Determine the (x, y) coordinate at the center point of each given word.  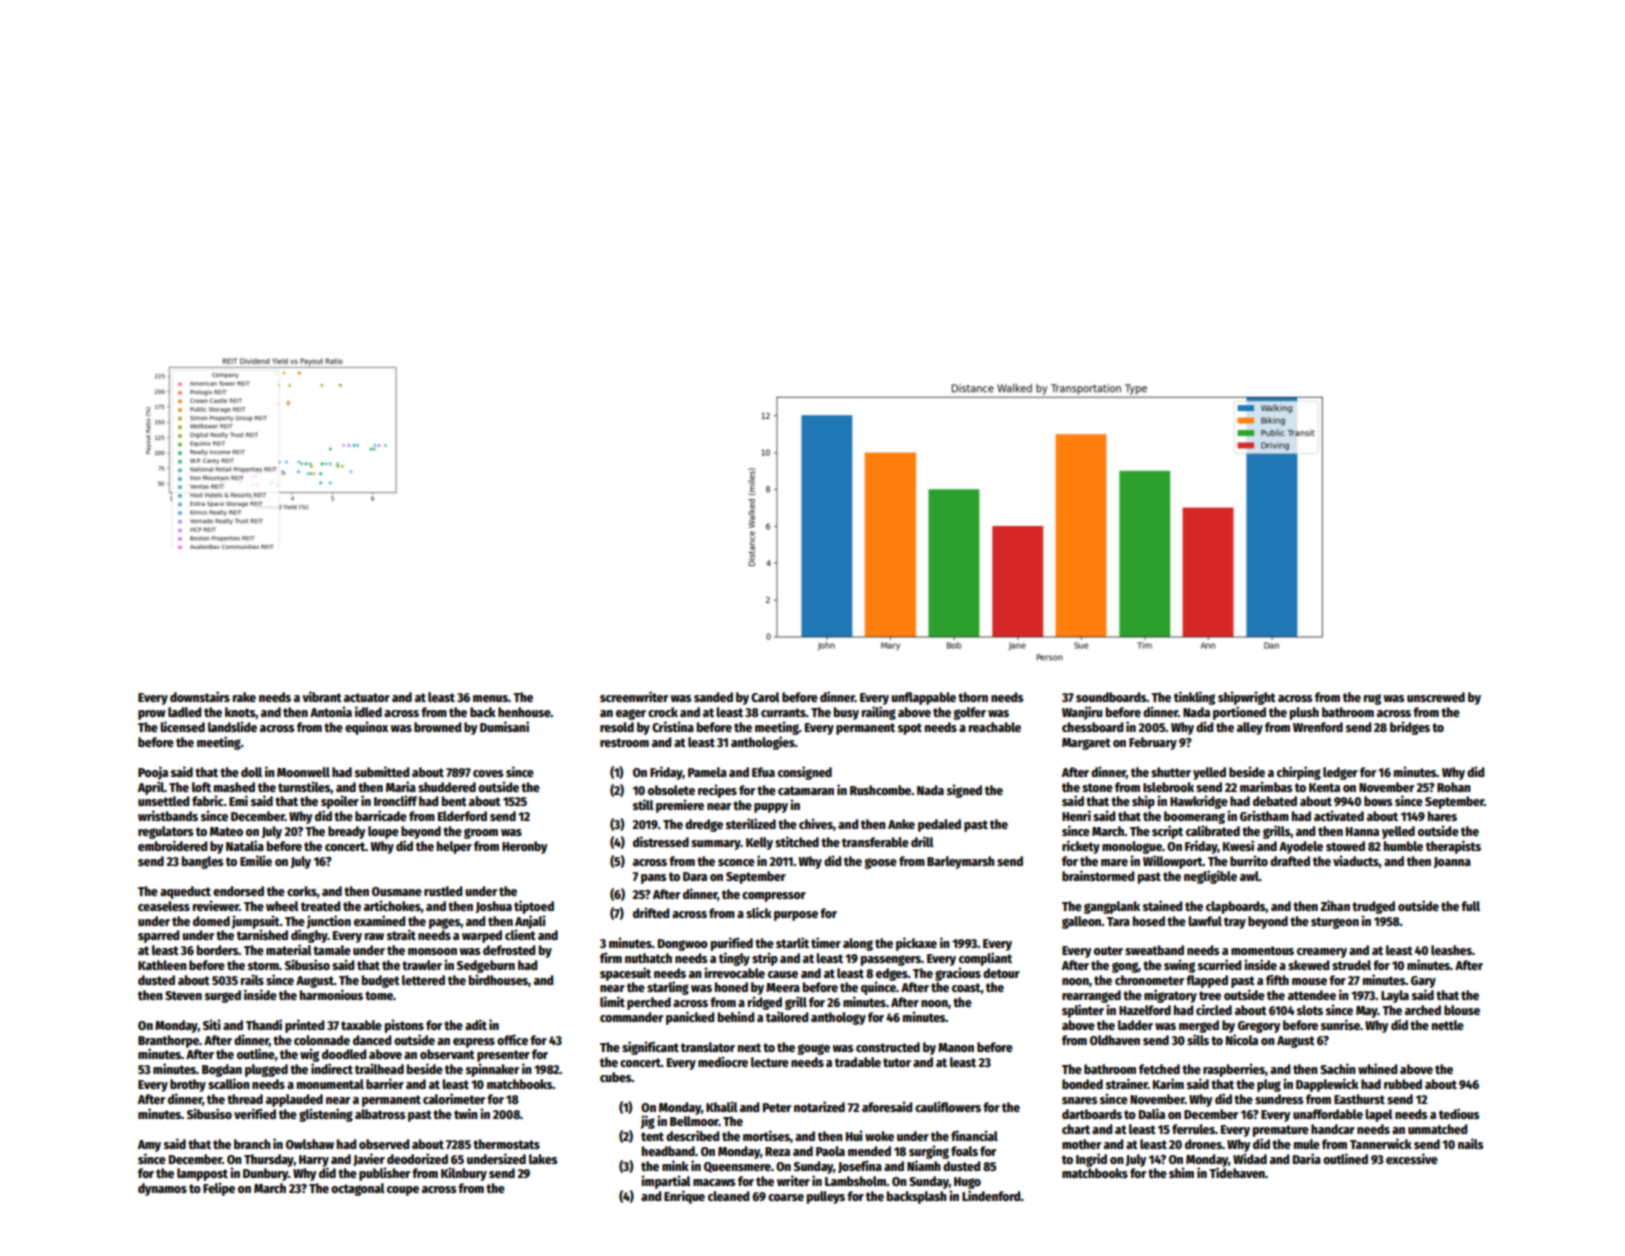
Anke (901, 824)
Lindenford (991, 1195)
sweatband (1154, 950)
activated (1339, 815)
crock (663, 712)
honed (731, 987)
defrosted (509, 950)
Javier (369, 1159)
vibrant (322, 696)
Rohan (1454, 787)
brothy (188, 1085)
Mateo (226, 831)
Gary (1423, 982)
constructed (888, 1047)
